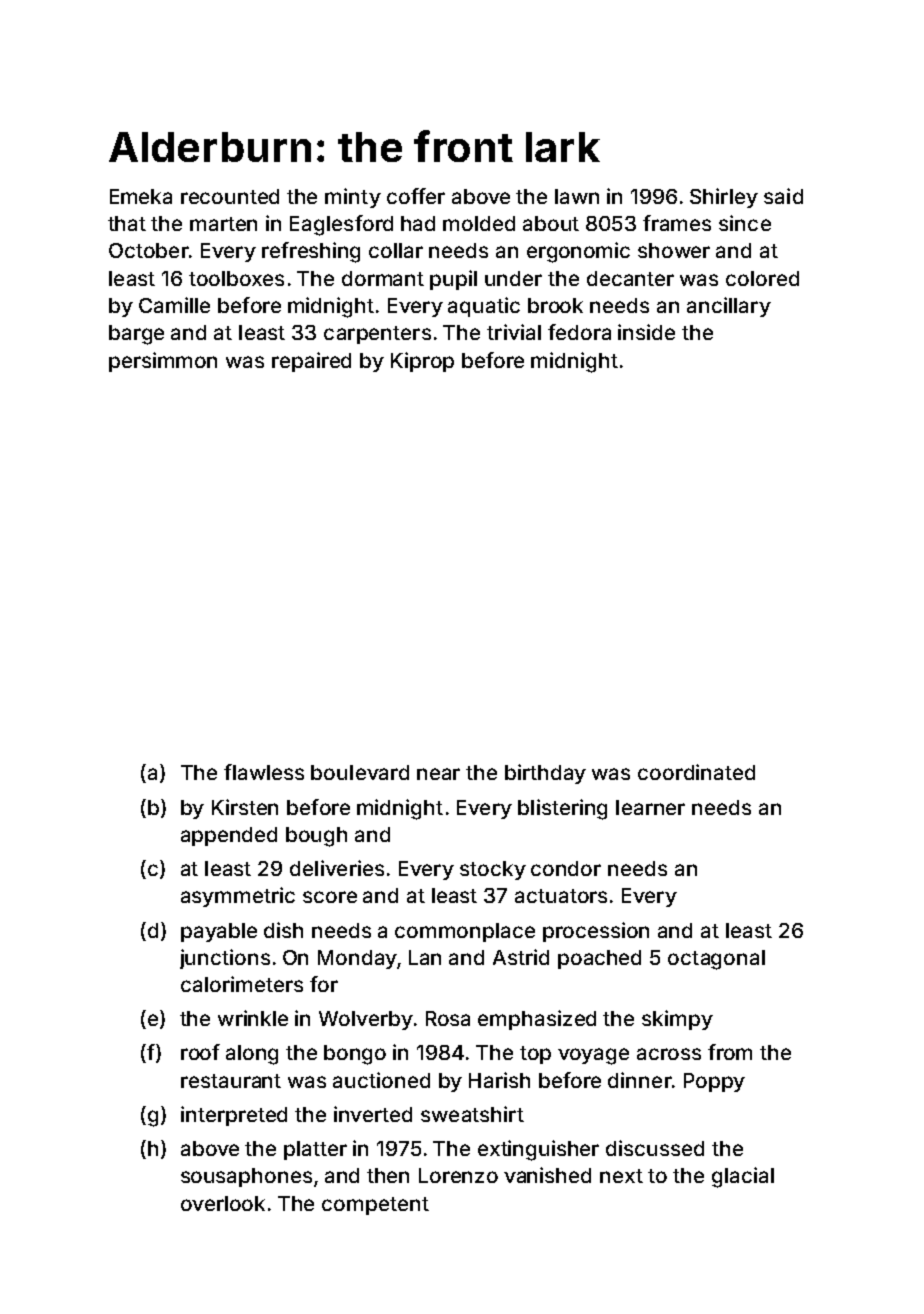 This page has width=924, height=1314. I want to click on sousaphones, so click(246, 1177).
